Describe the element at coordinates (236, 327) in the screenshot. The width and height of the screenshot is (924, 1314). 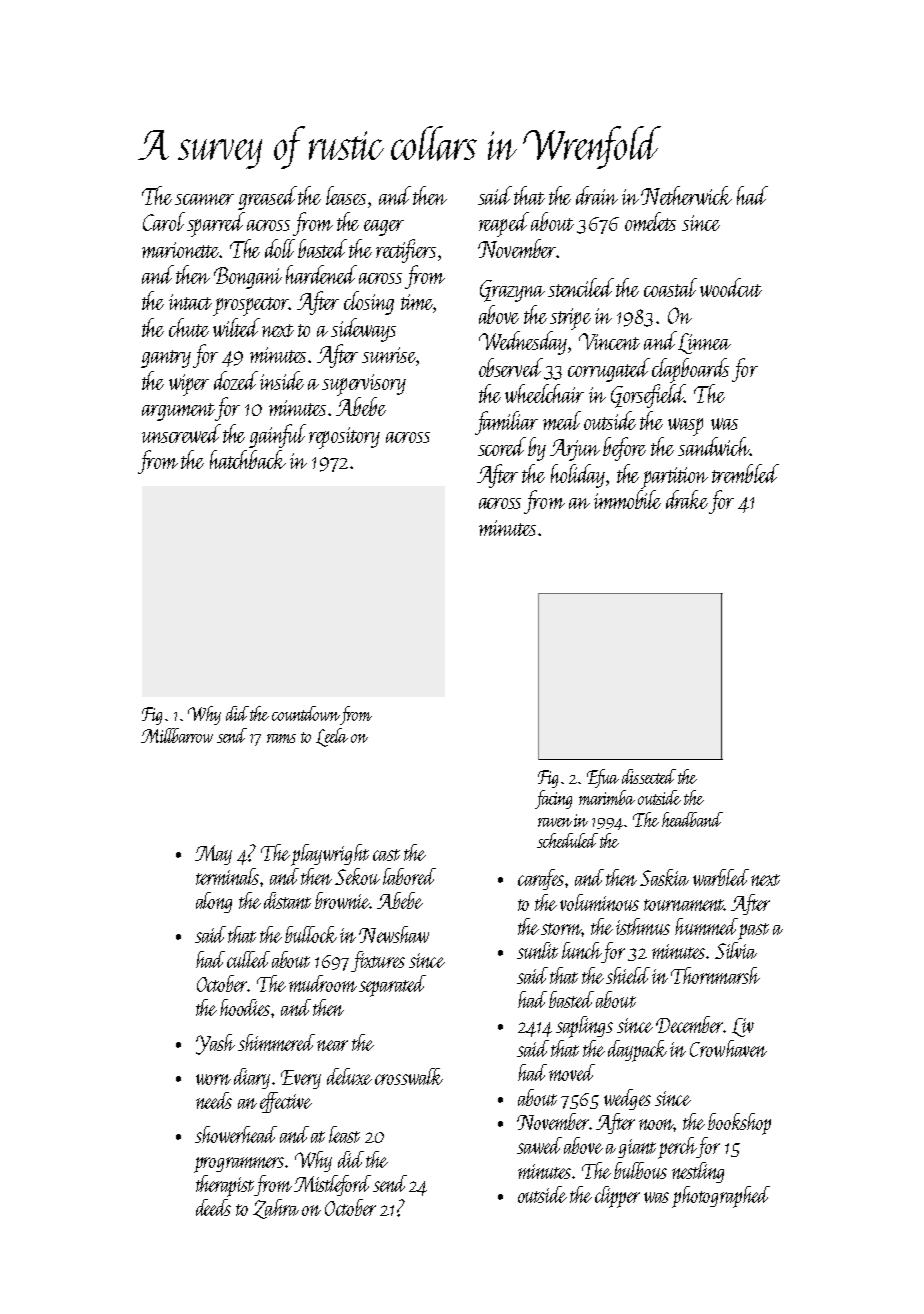
I see `wilted` at that location.
